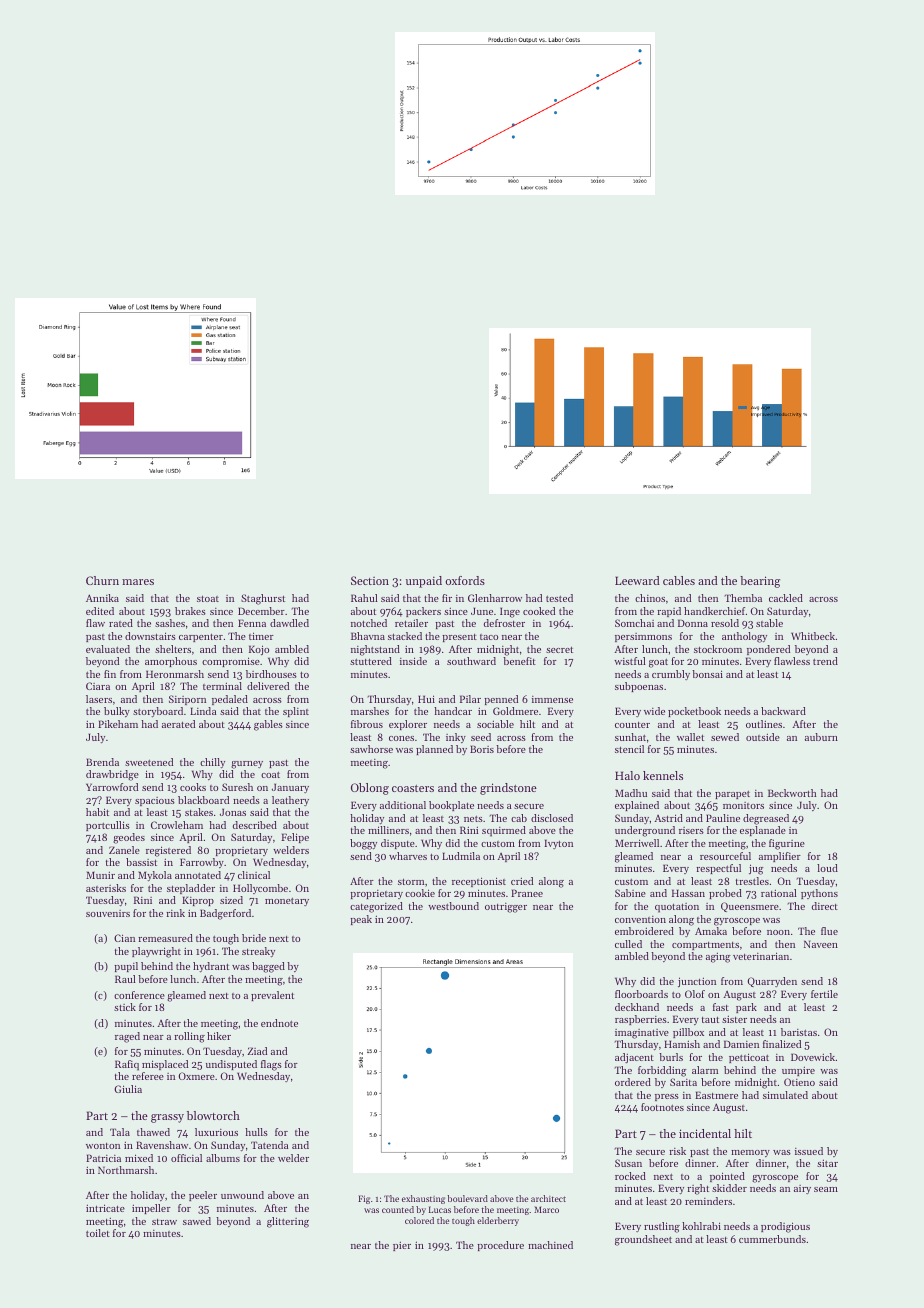 The width and height of the image is (924, 1308). What do you see at coordinates (97, 812) in the image?
I see `habit` at bounding box center [97, 812].
